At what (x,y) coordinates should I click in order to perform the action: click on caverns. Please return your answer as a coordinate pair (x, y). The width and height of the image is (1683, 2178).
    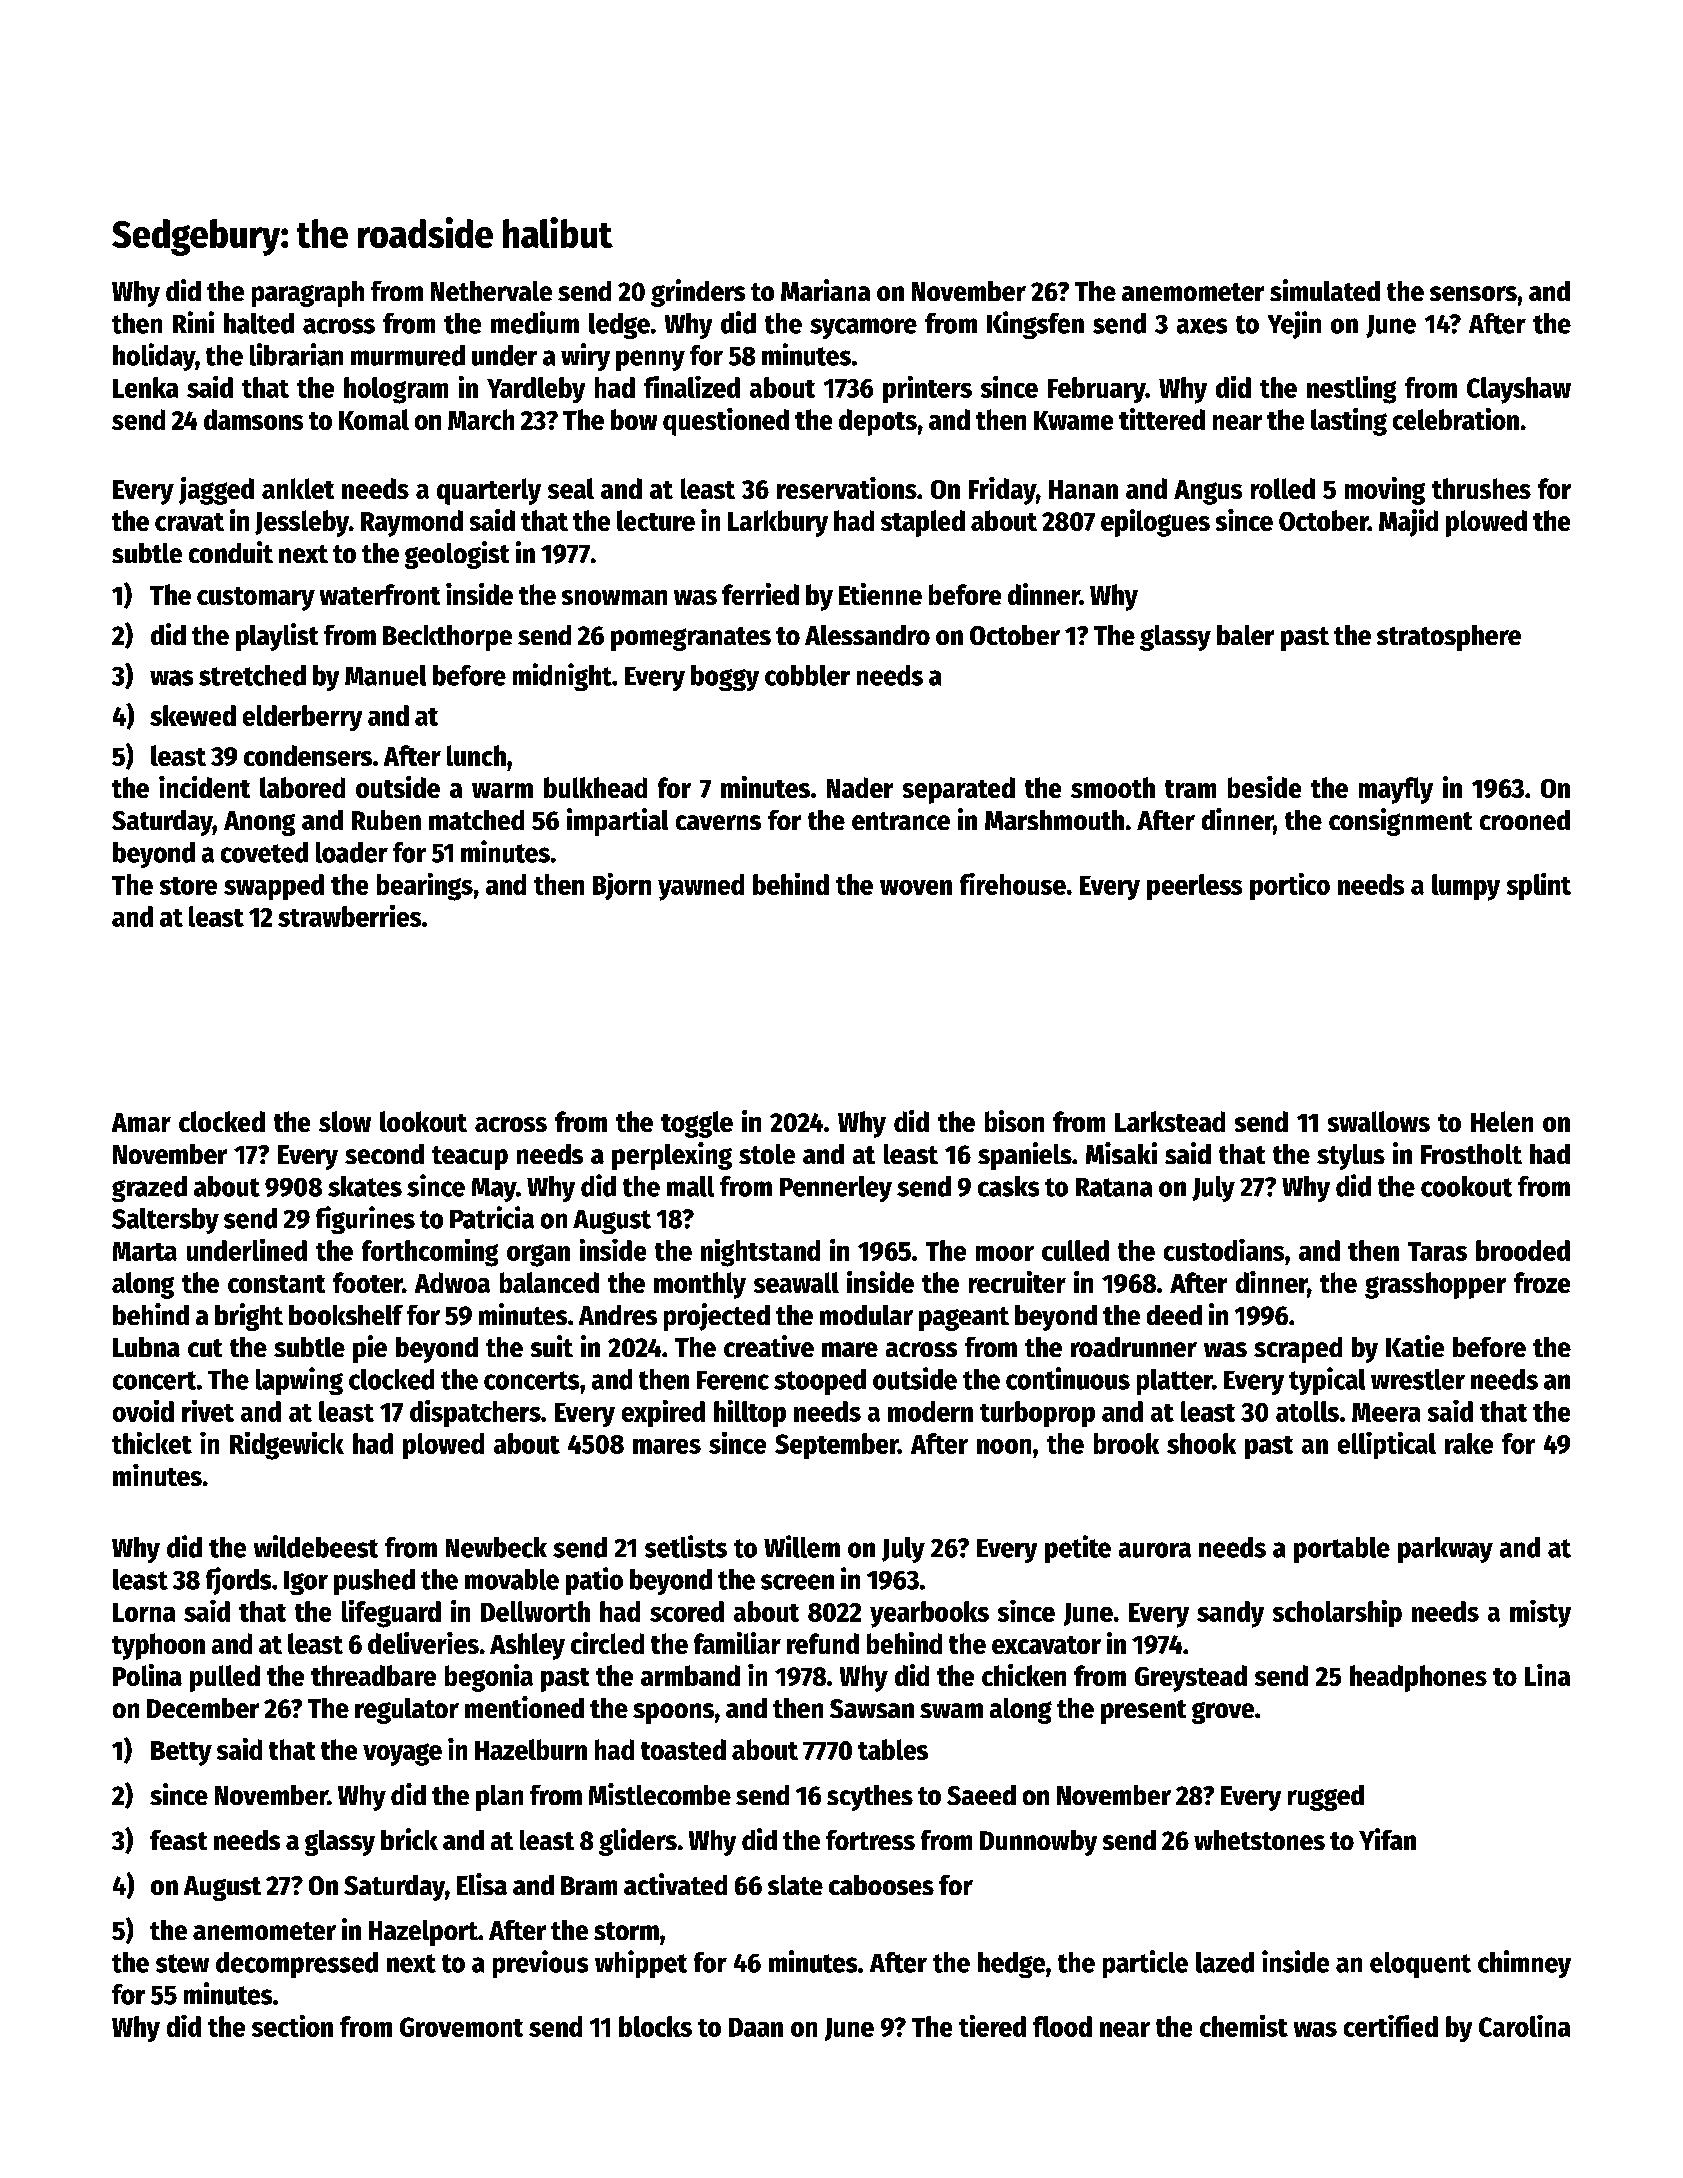
    Looking at the image, I should click on (718, 822).
